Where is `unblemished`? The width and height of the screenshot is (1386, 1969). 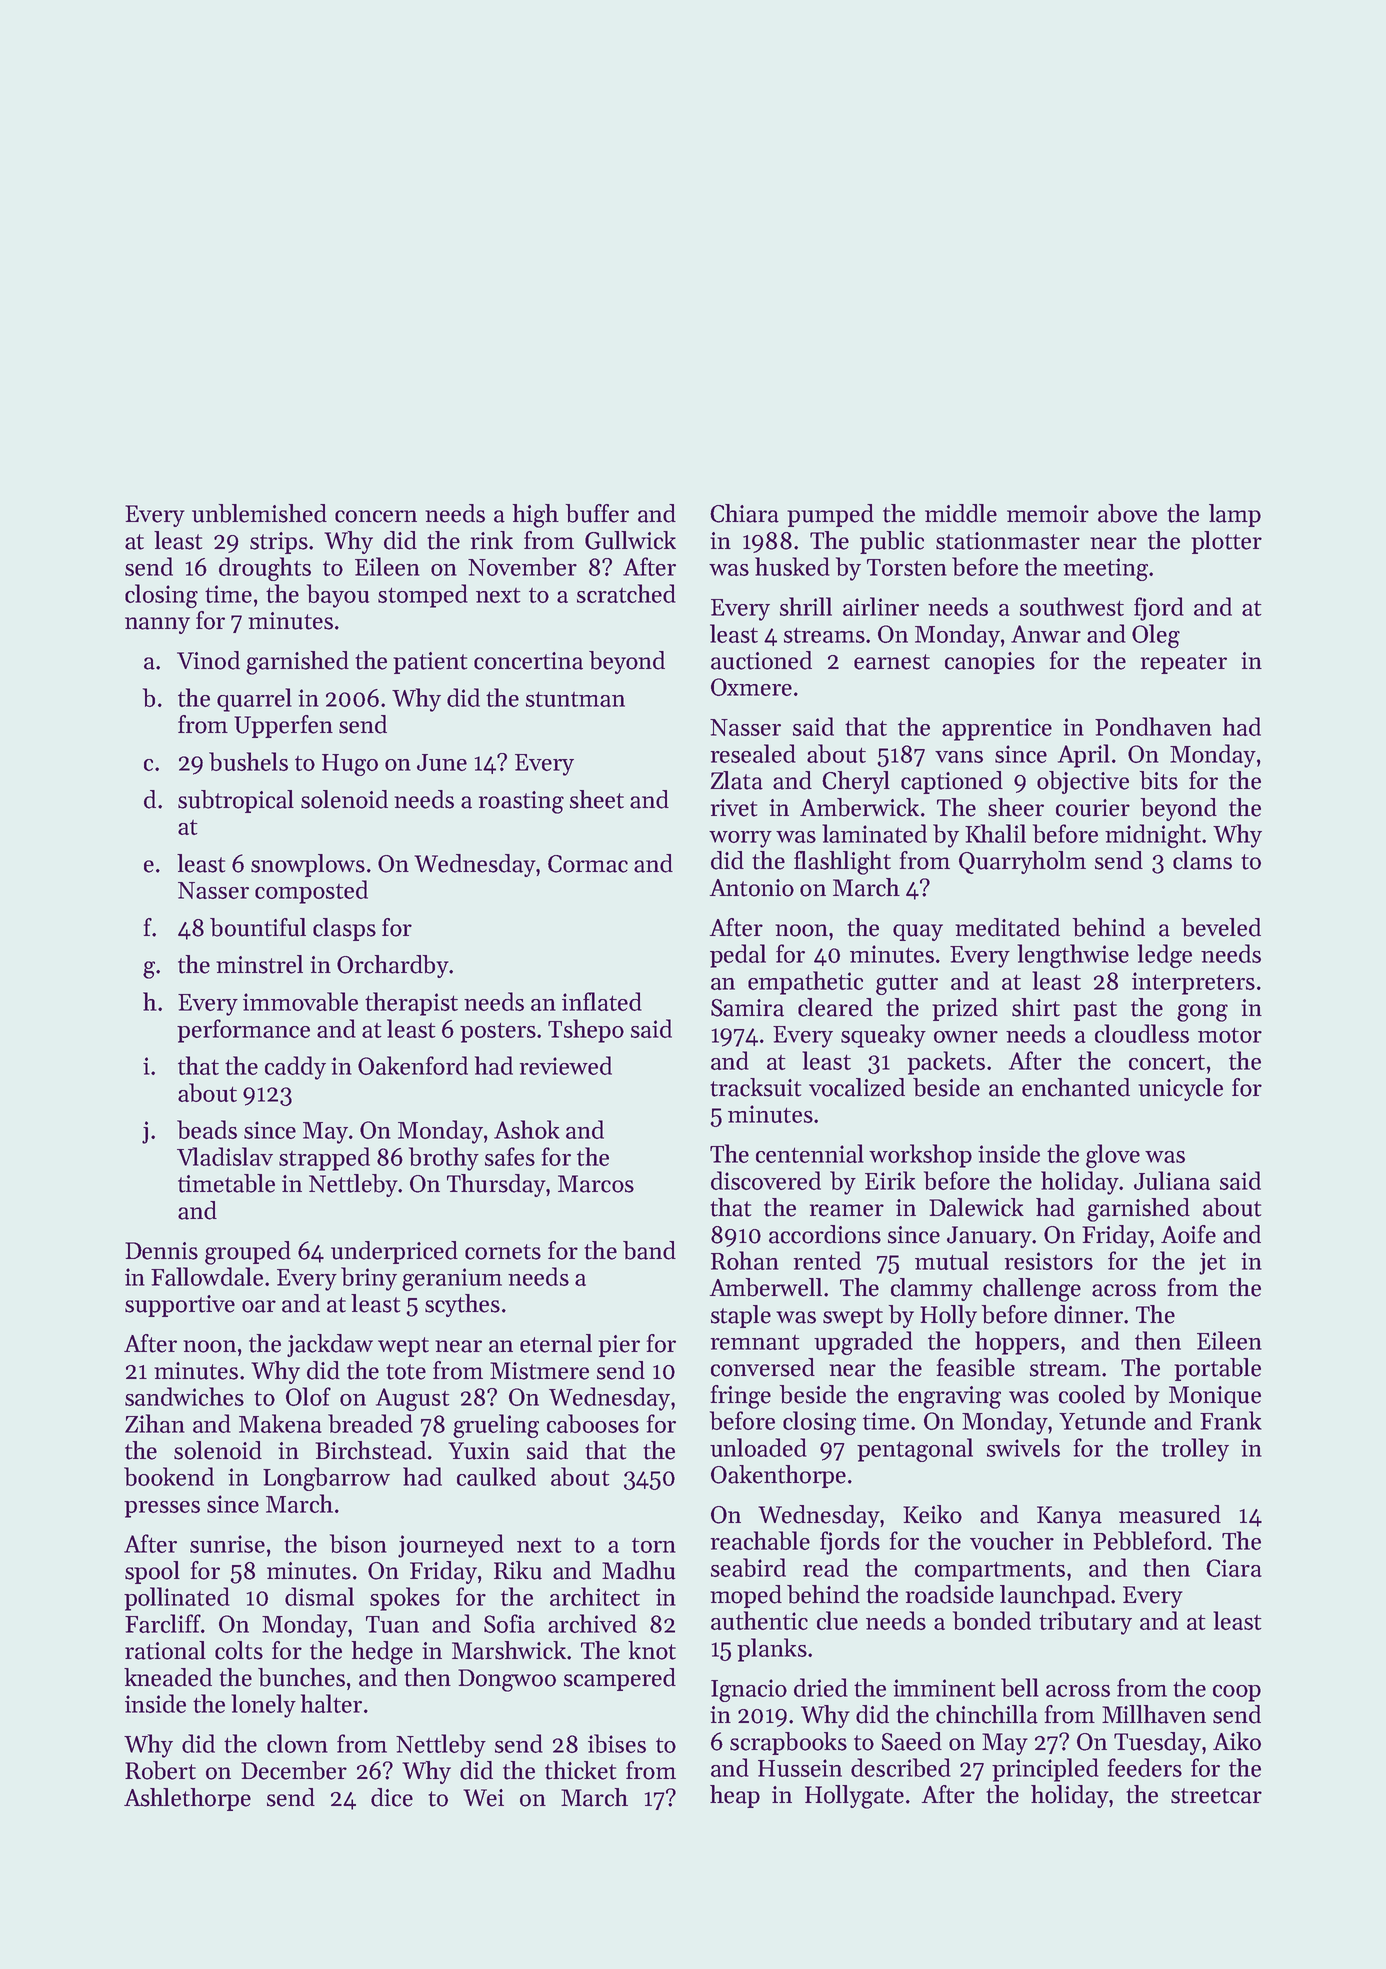 unblemished is located at coordinates (259, 513).
